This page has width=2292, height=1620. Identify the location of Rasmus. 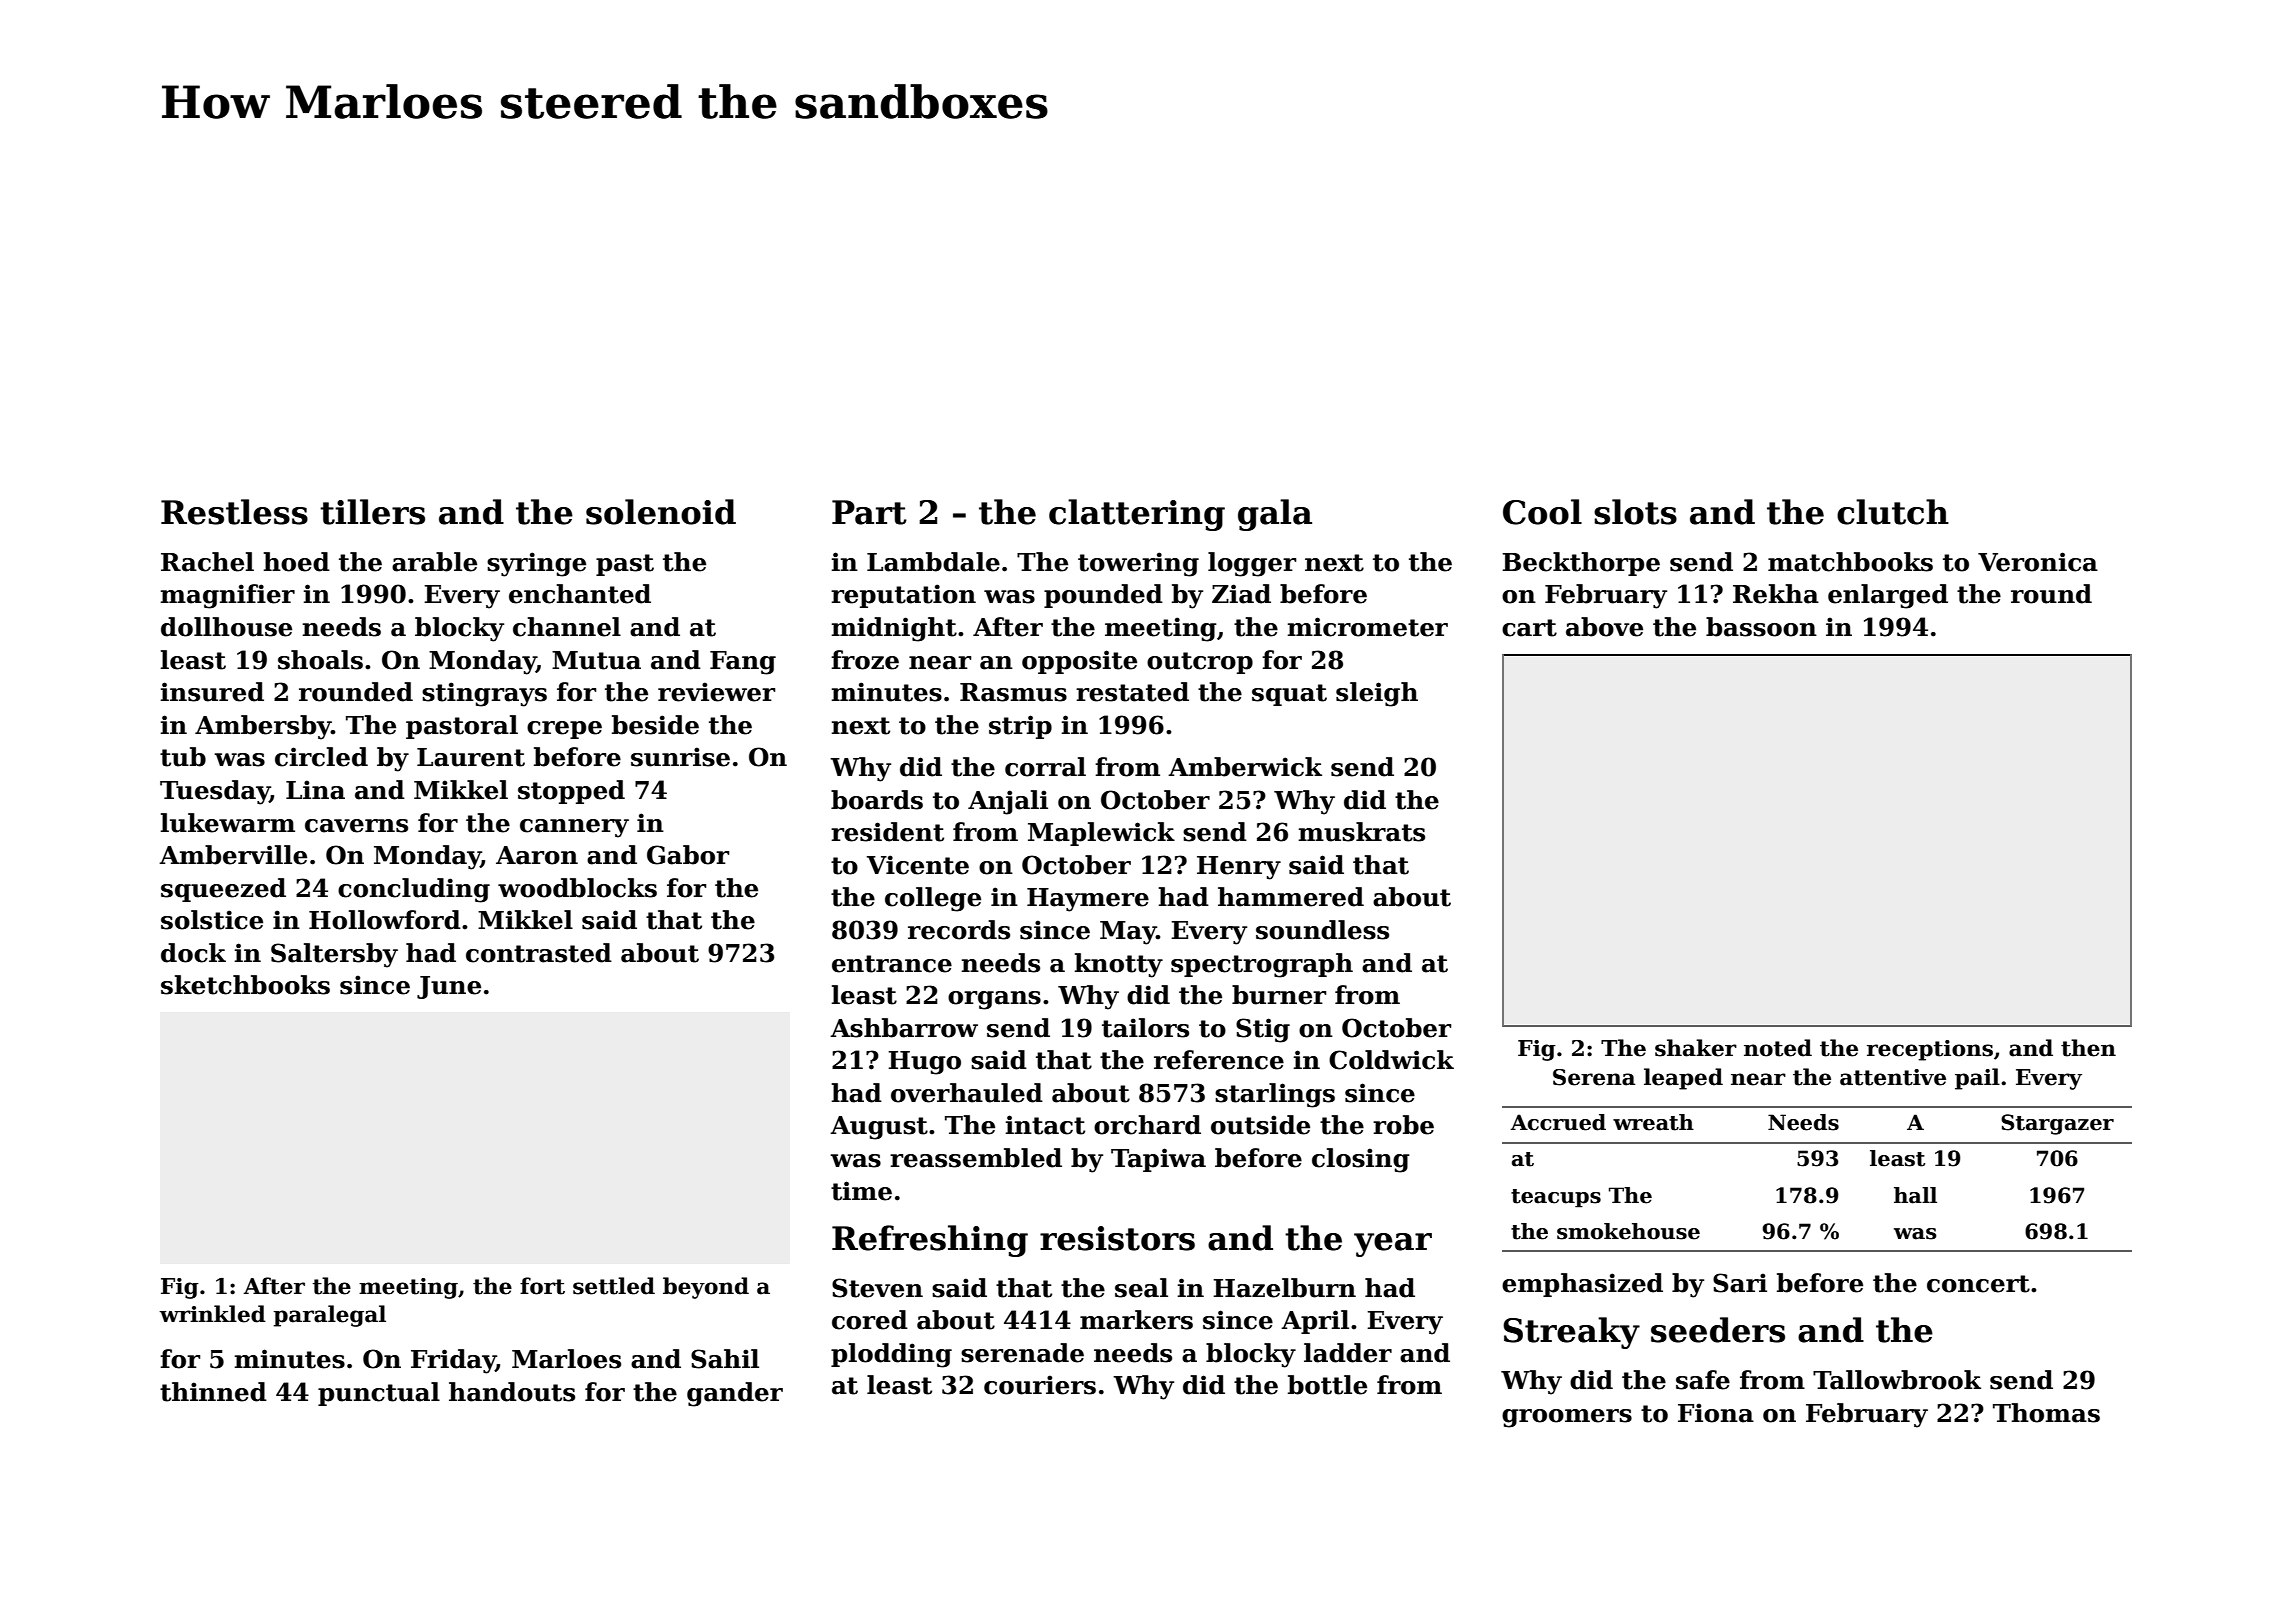
(1013, 692).
